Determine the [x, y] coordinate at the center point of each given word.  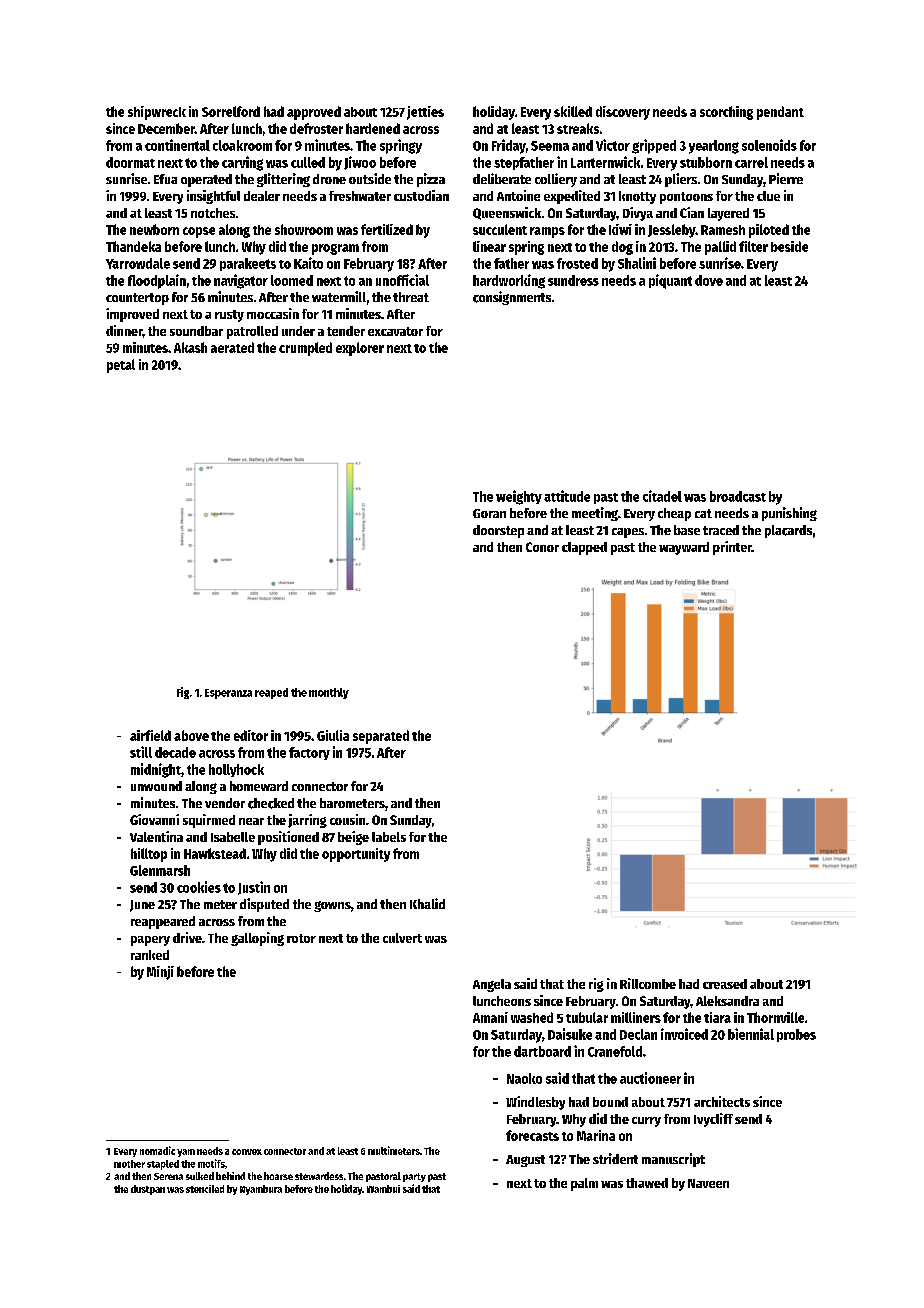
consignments [512, 298]
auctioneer [650, 1078]
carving [242, 163]
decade [175, 752]
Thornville [775, 1017]
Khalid [427, 903]
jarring [307, 821]
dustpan [148, 1190]
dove [709, 280]
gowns [332, 906]
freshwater [360, 196]
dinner [124, 330]
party [414, 1177]
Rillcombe [648, 983]
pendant [780, 113]
